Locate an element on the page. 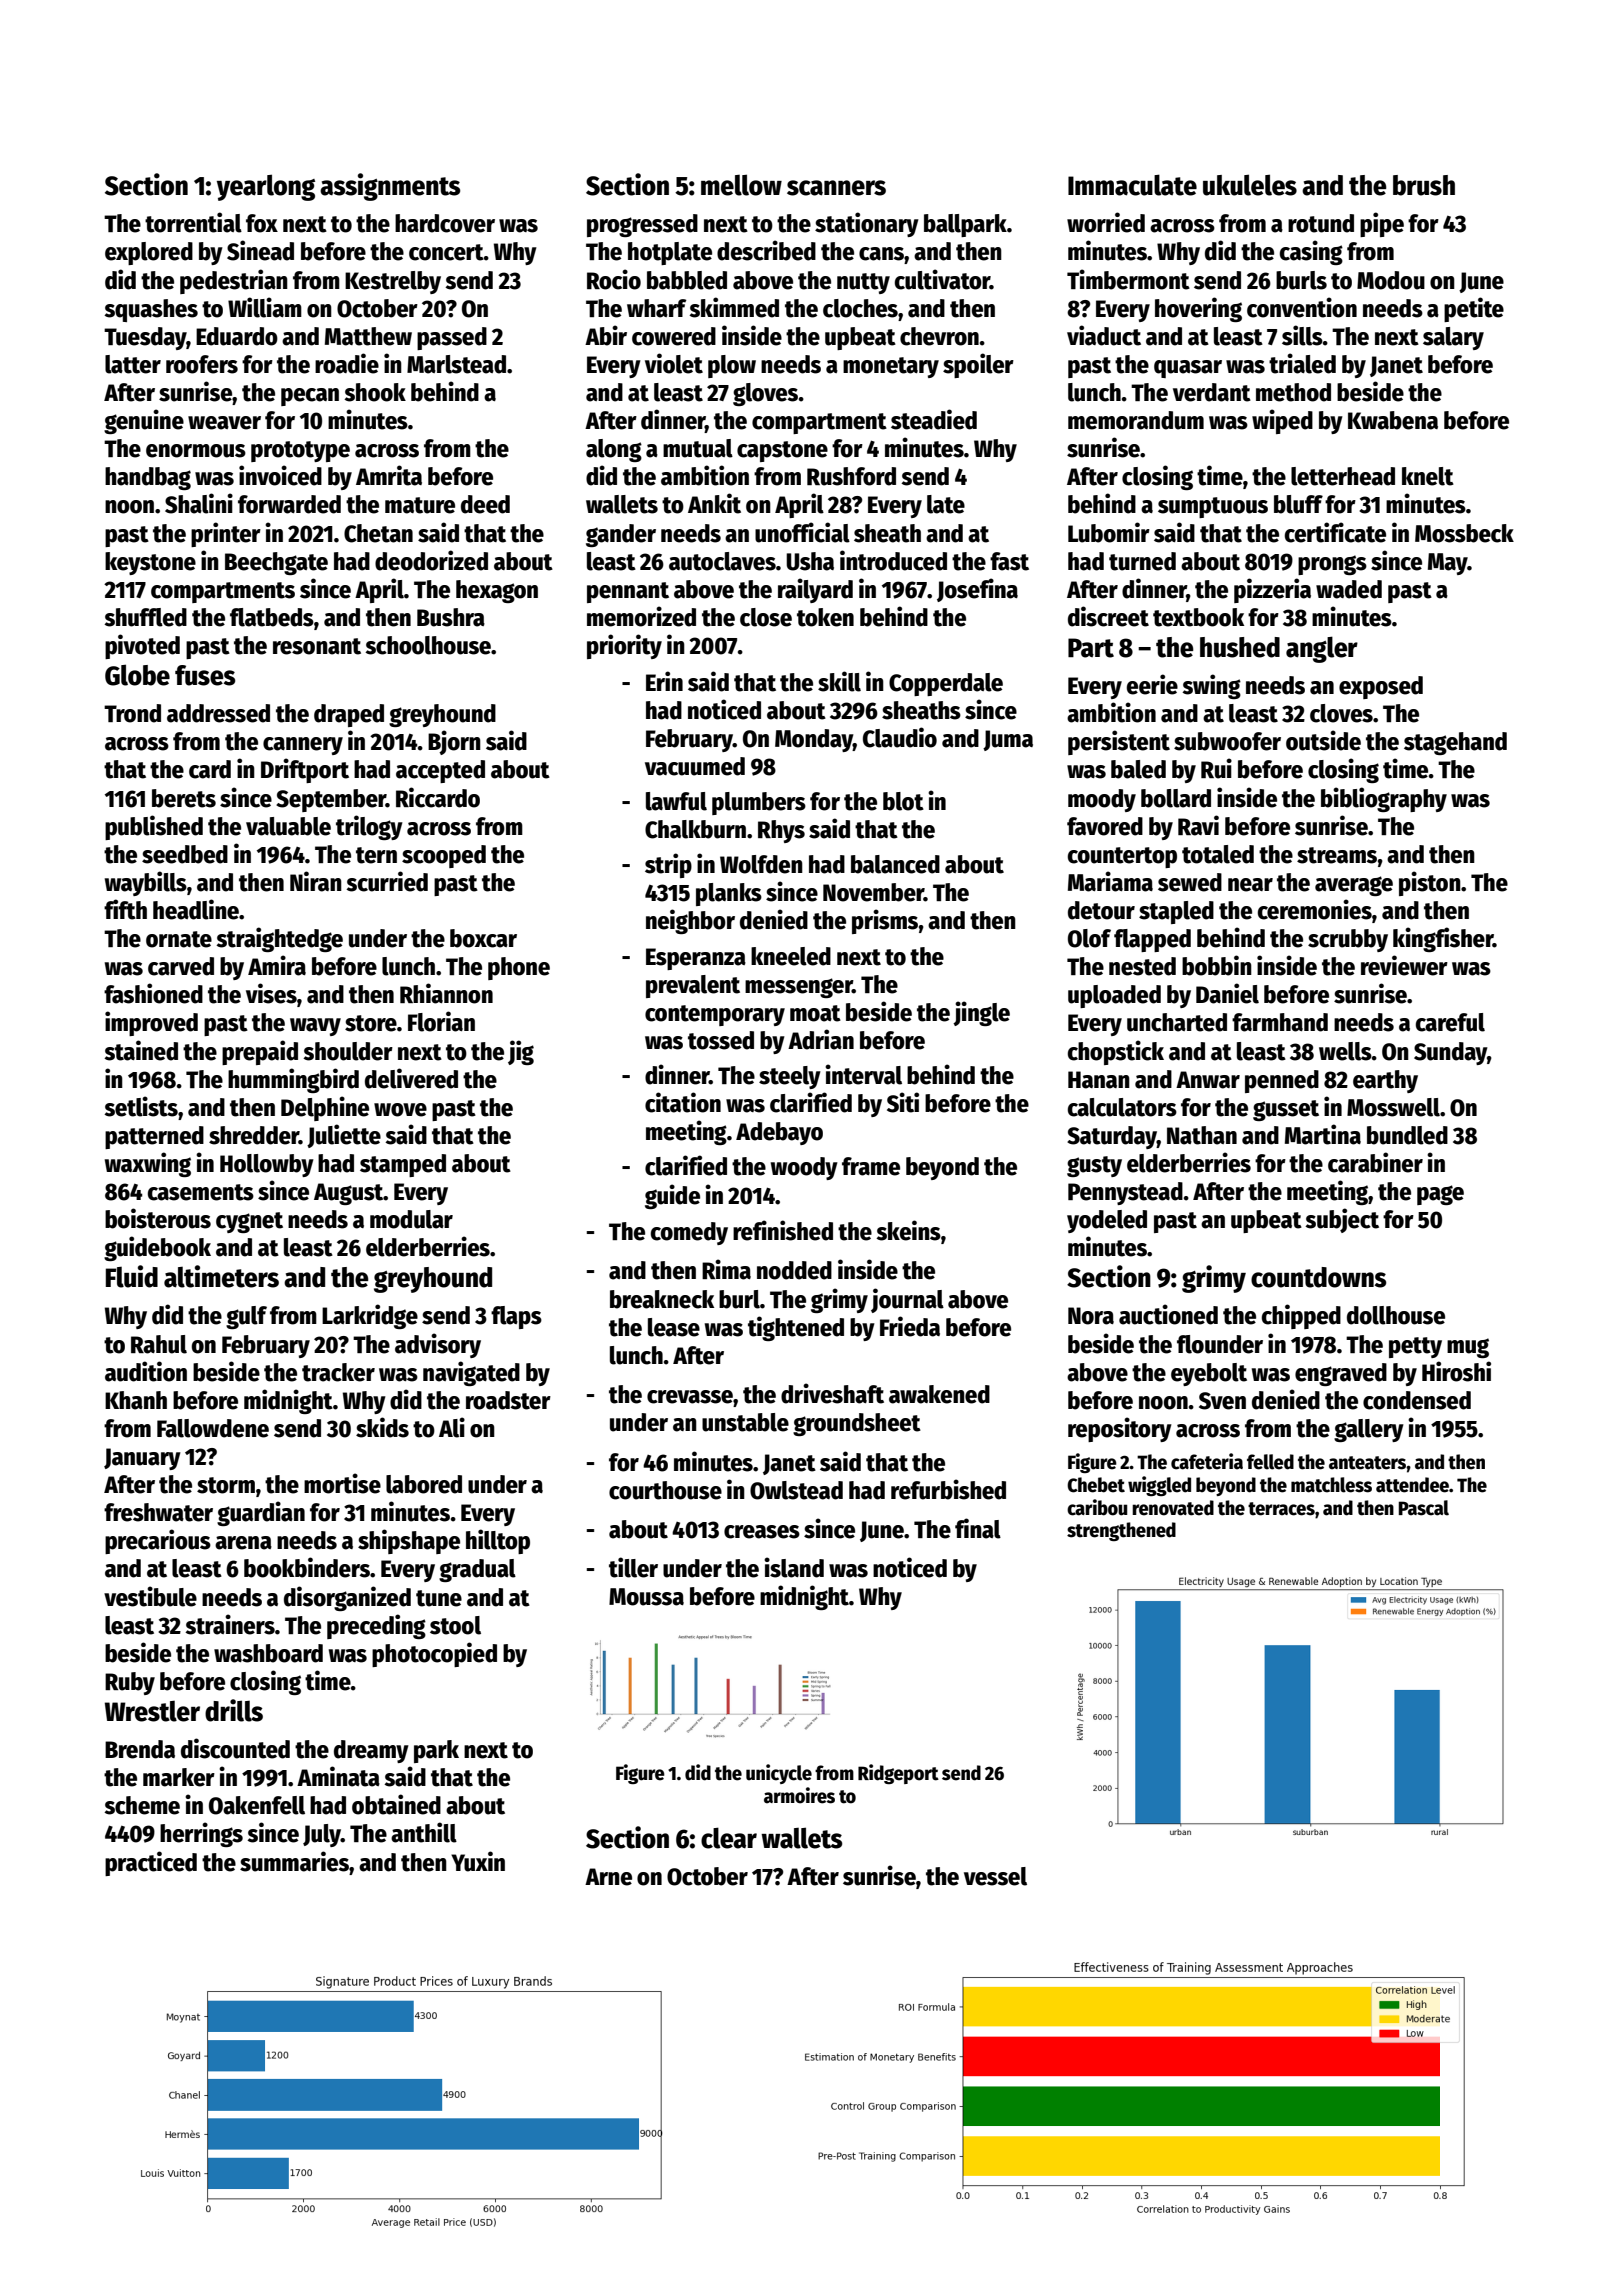 The image size is (1620, 2292). messenger is located at coordinates (799, 988).
